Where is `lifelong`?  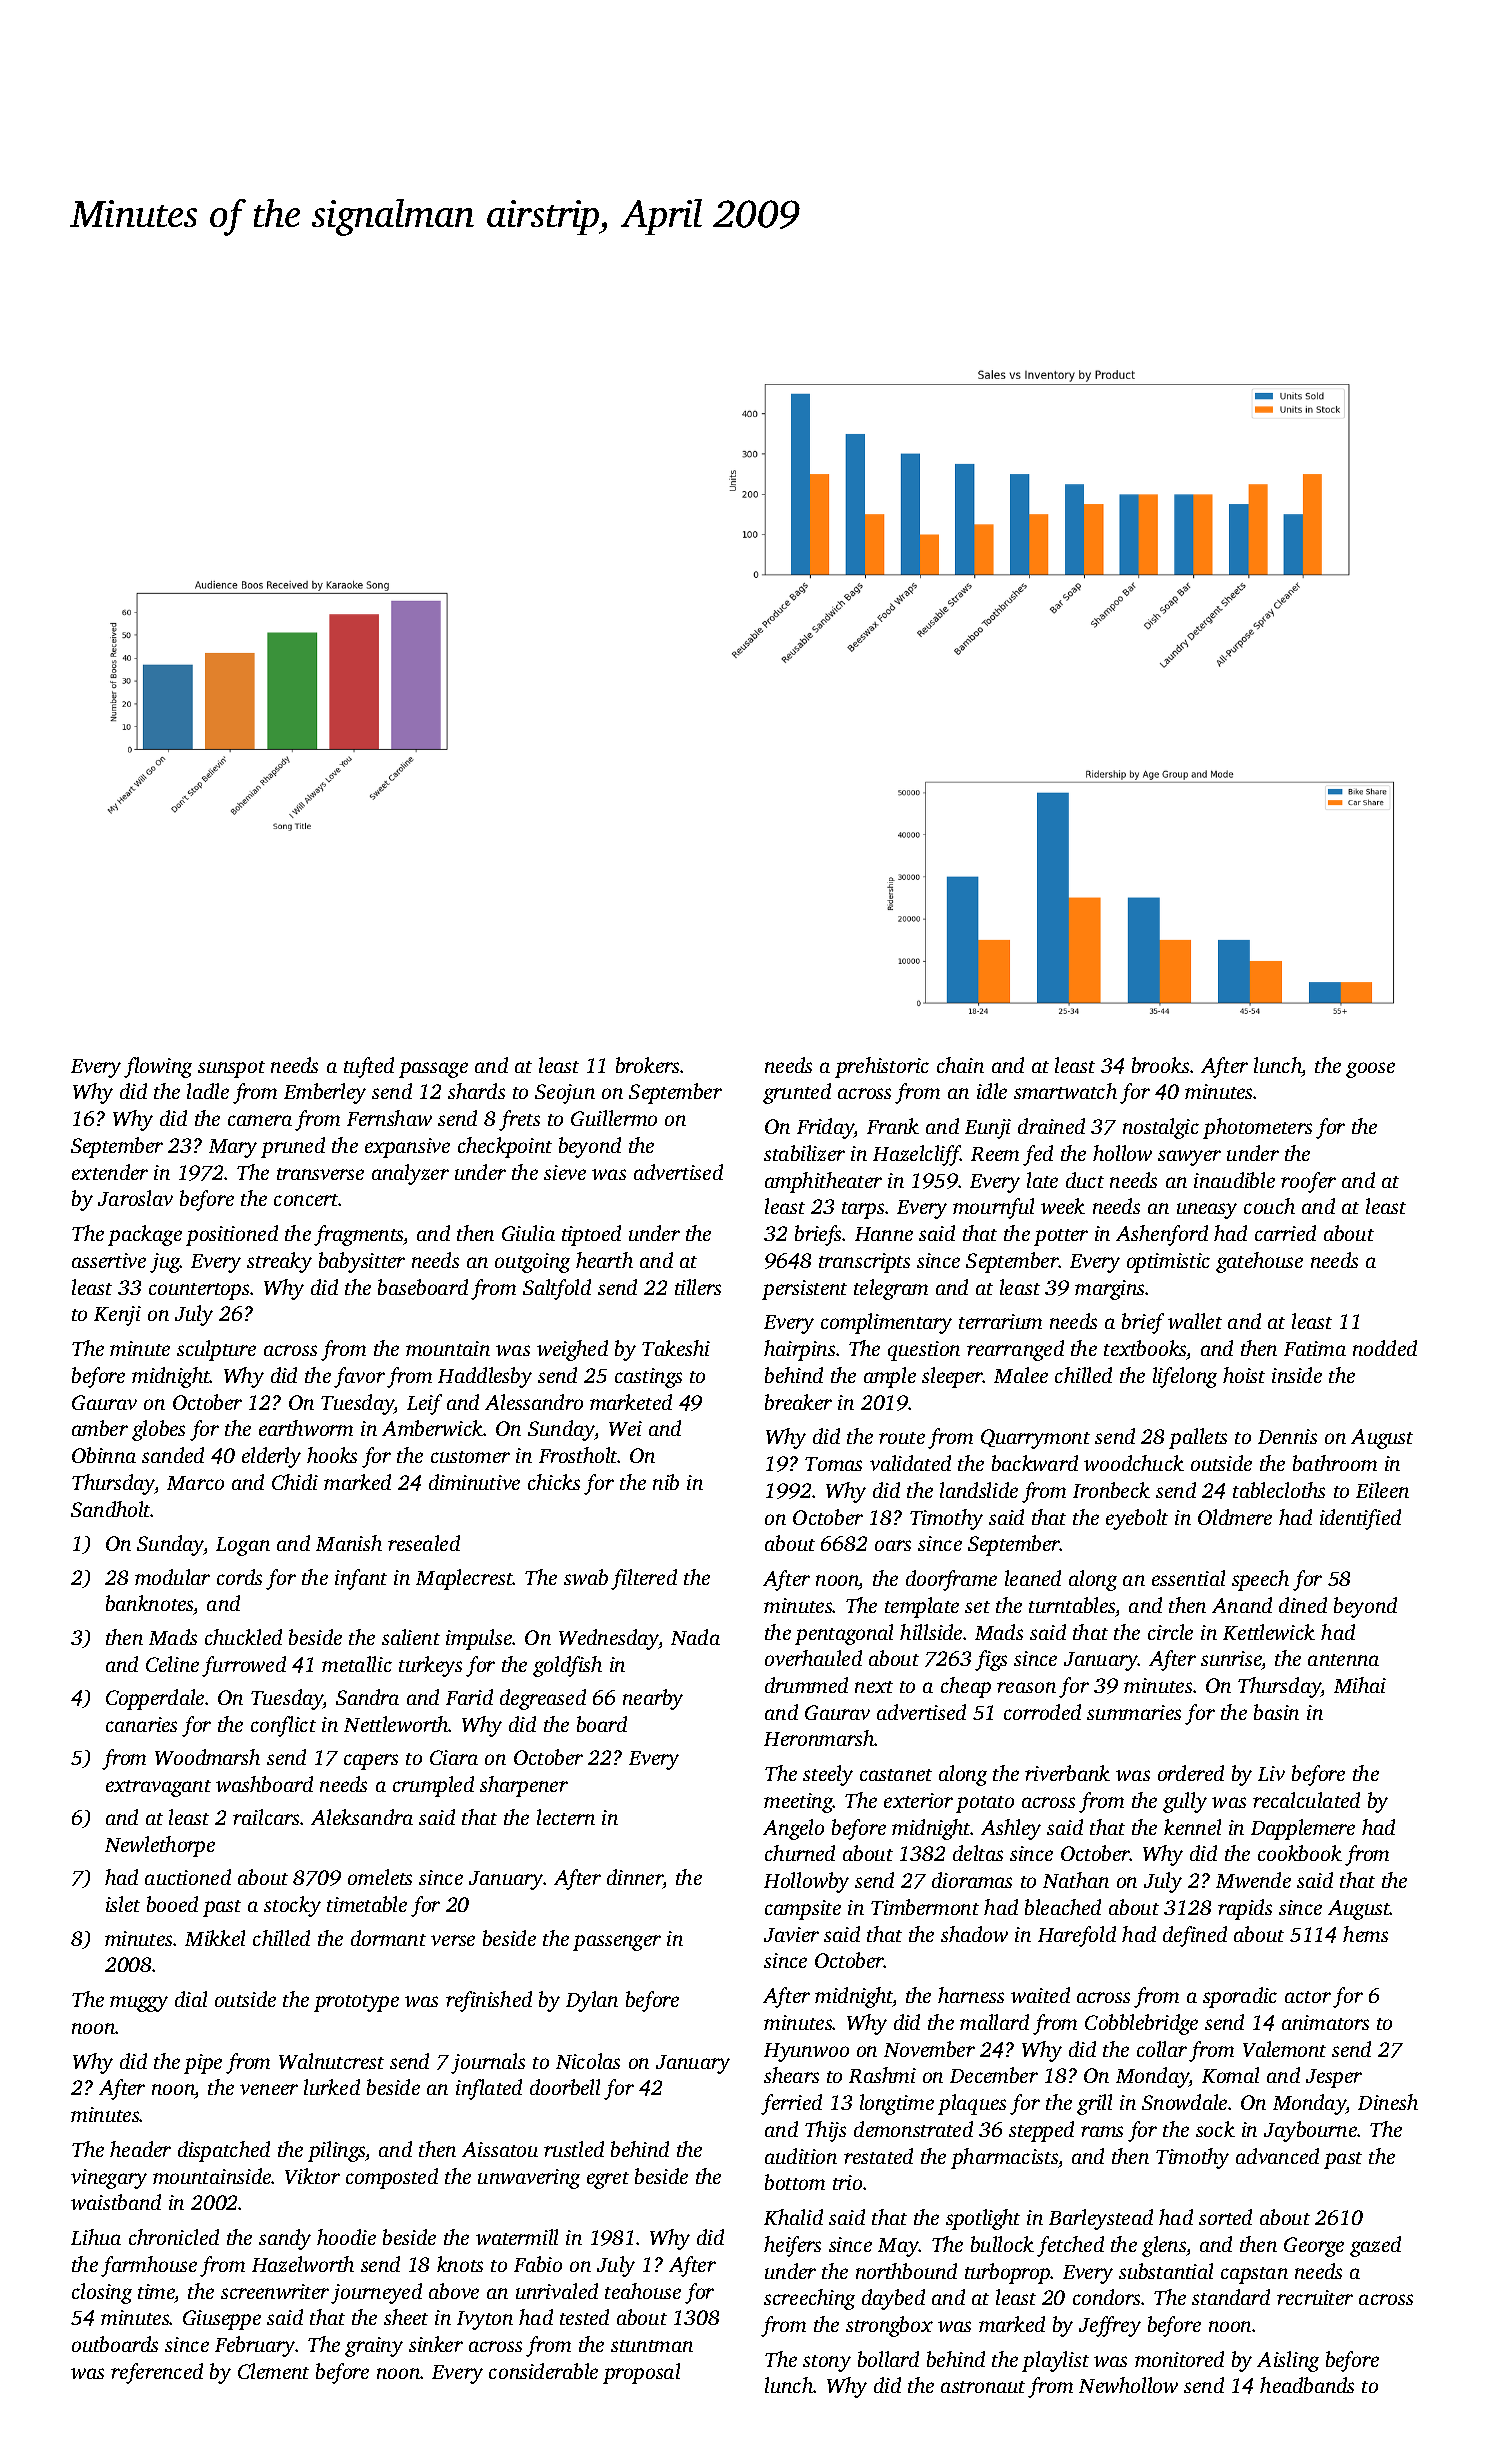
lifelong is located at coordinates (1185, 1377).
